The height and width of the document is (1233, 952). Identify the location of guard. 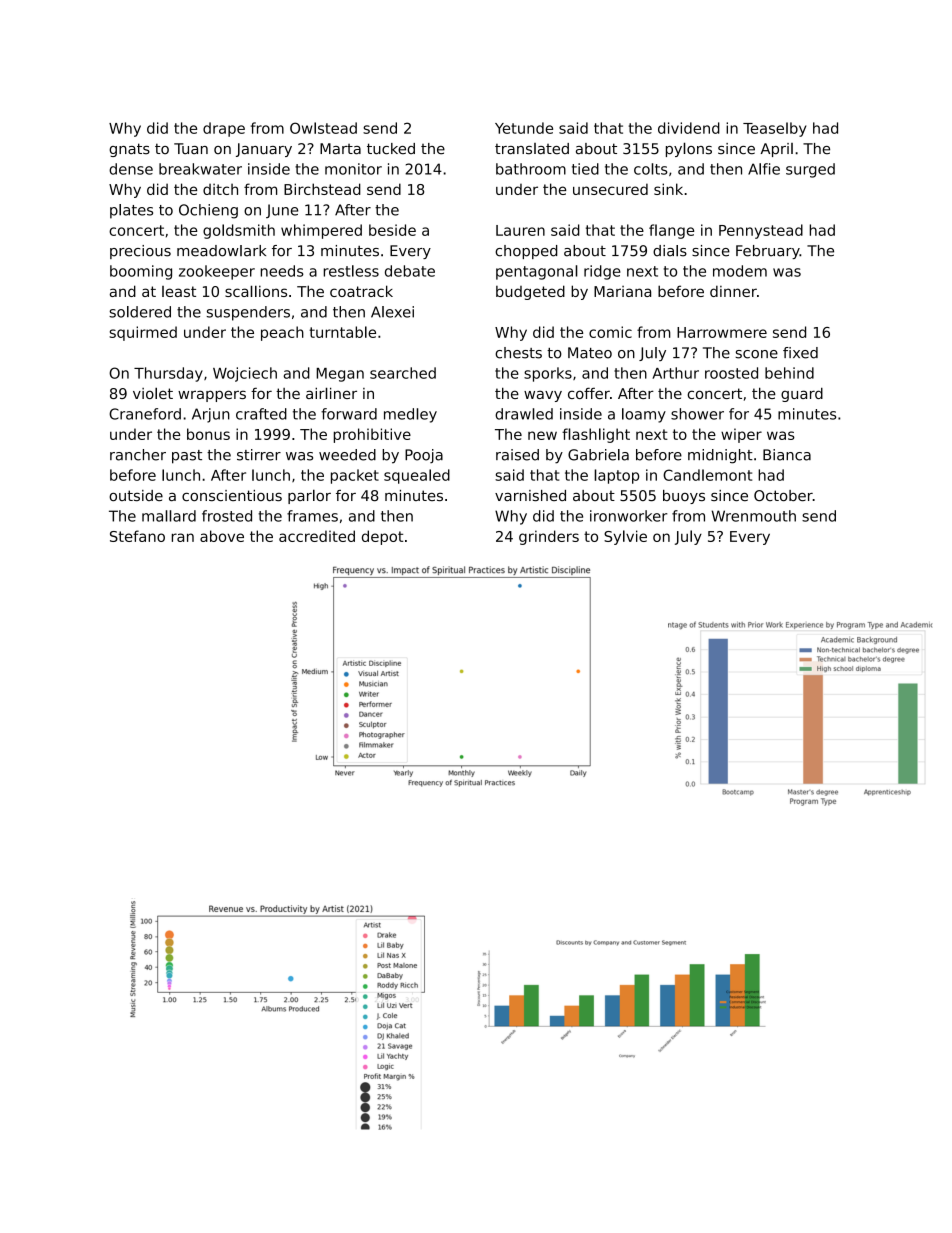
(802, 395).
